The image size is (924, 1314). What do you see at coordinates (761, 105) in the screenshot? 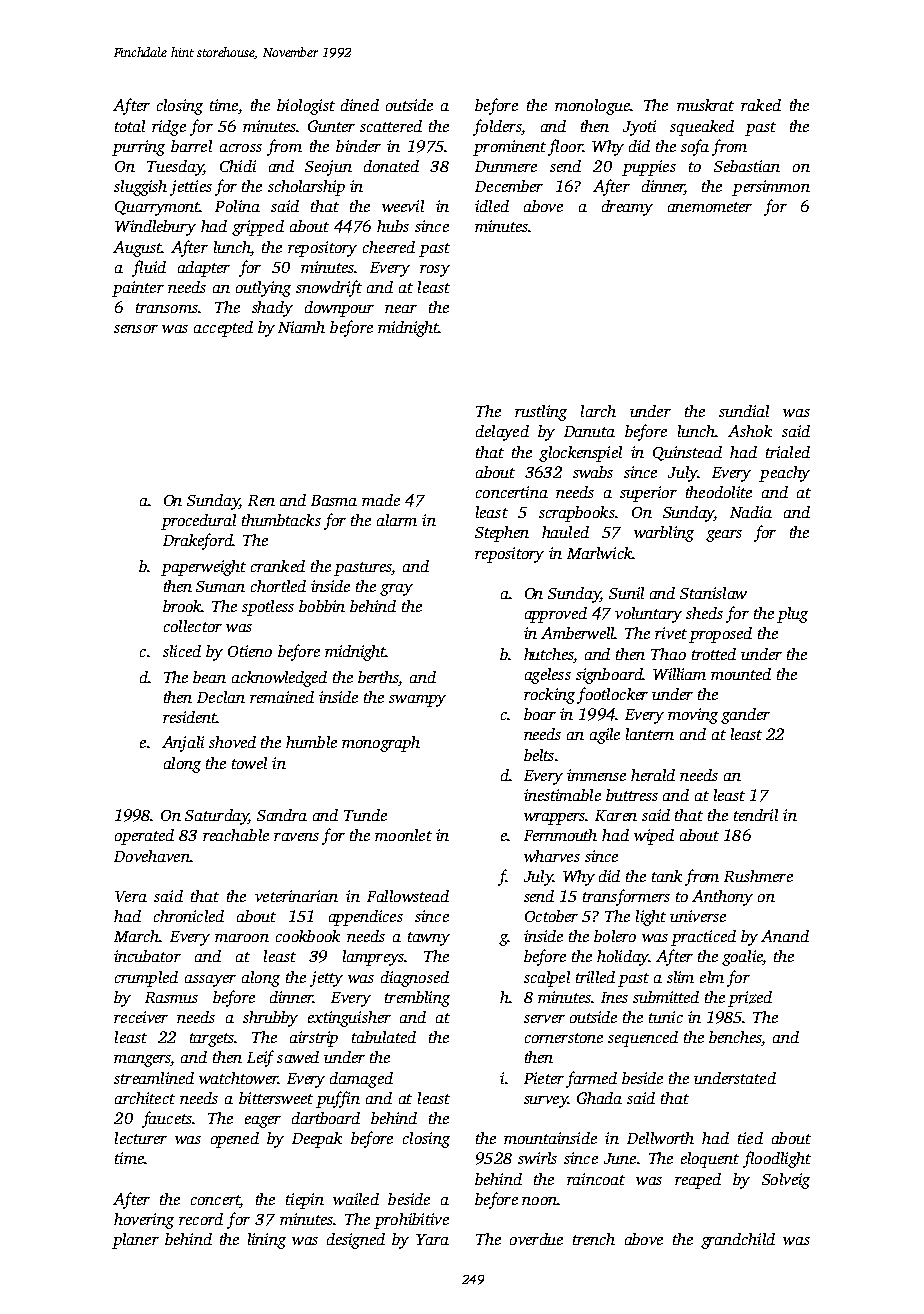
I see `raked` at bounding box center [761, 105].
